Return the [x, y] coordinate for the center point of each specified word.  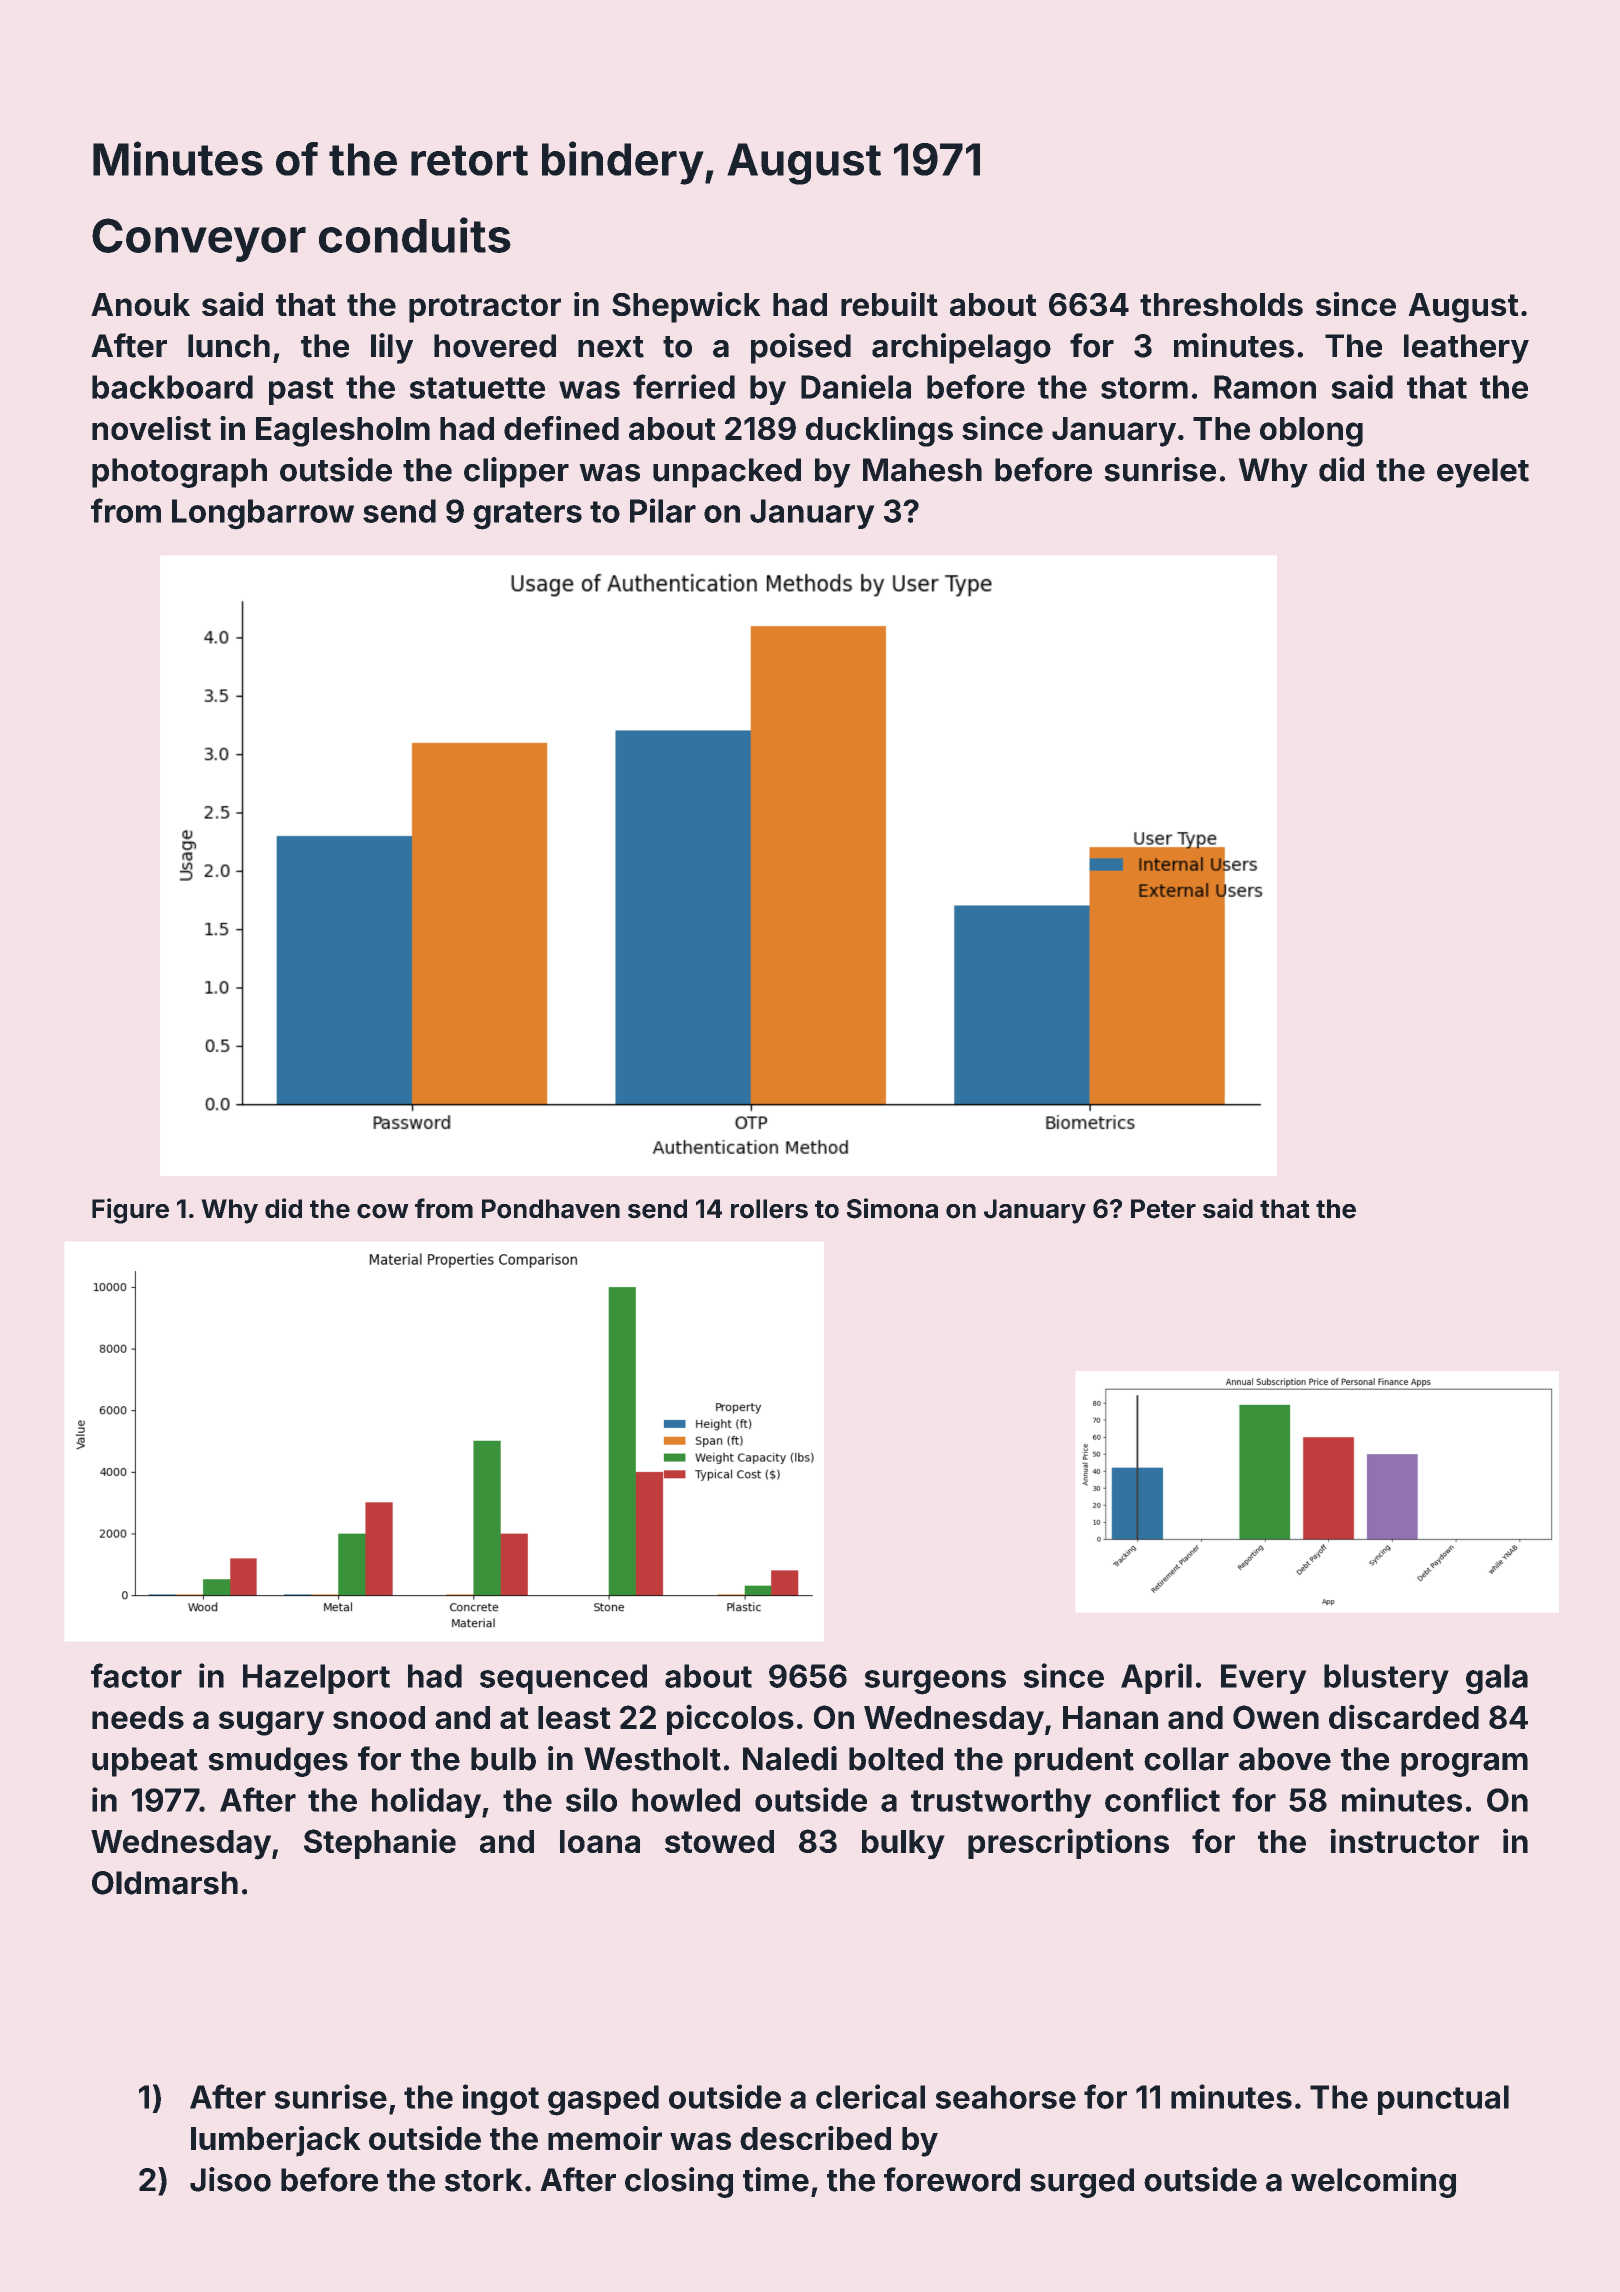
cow [383, 1211]
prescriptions [1068, 1843]
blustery [1386, 1679]
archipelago [961, 348]
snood [379, 1717]
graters [527, 515]
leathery [1466, 349]
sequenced [563, 1679]
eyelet [1483, 473]
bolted [896, 1759]
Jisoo [230, 2179]
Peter [1163, 1209]
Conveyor [199, 240]
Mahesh [922, 470]
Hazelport [316, 1679]
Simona [892, 1208]
